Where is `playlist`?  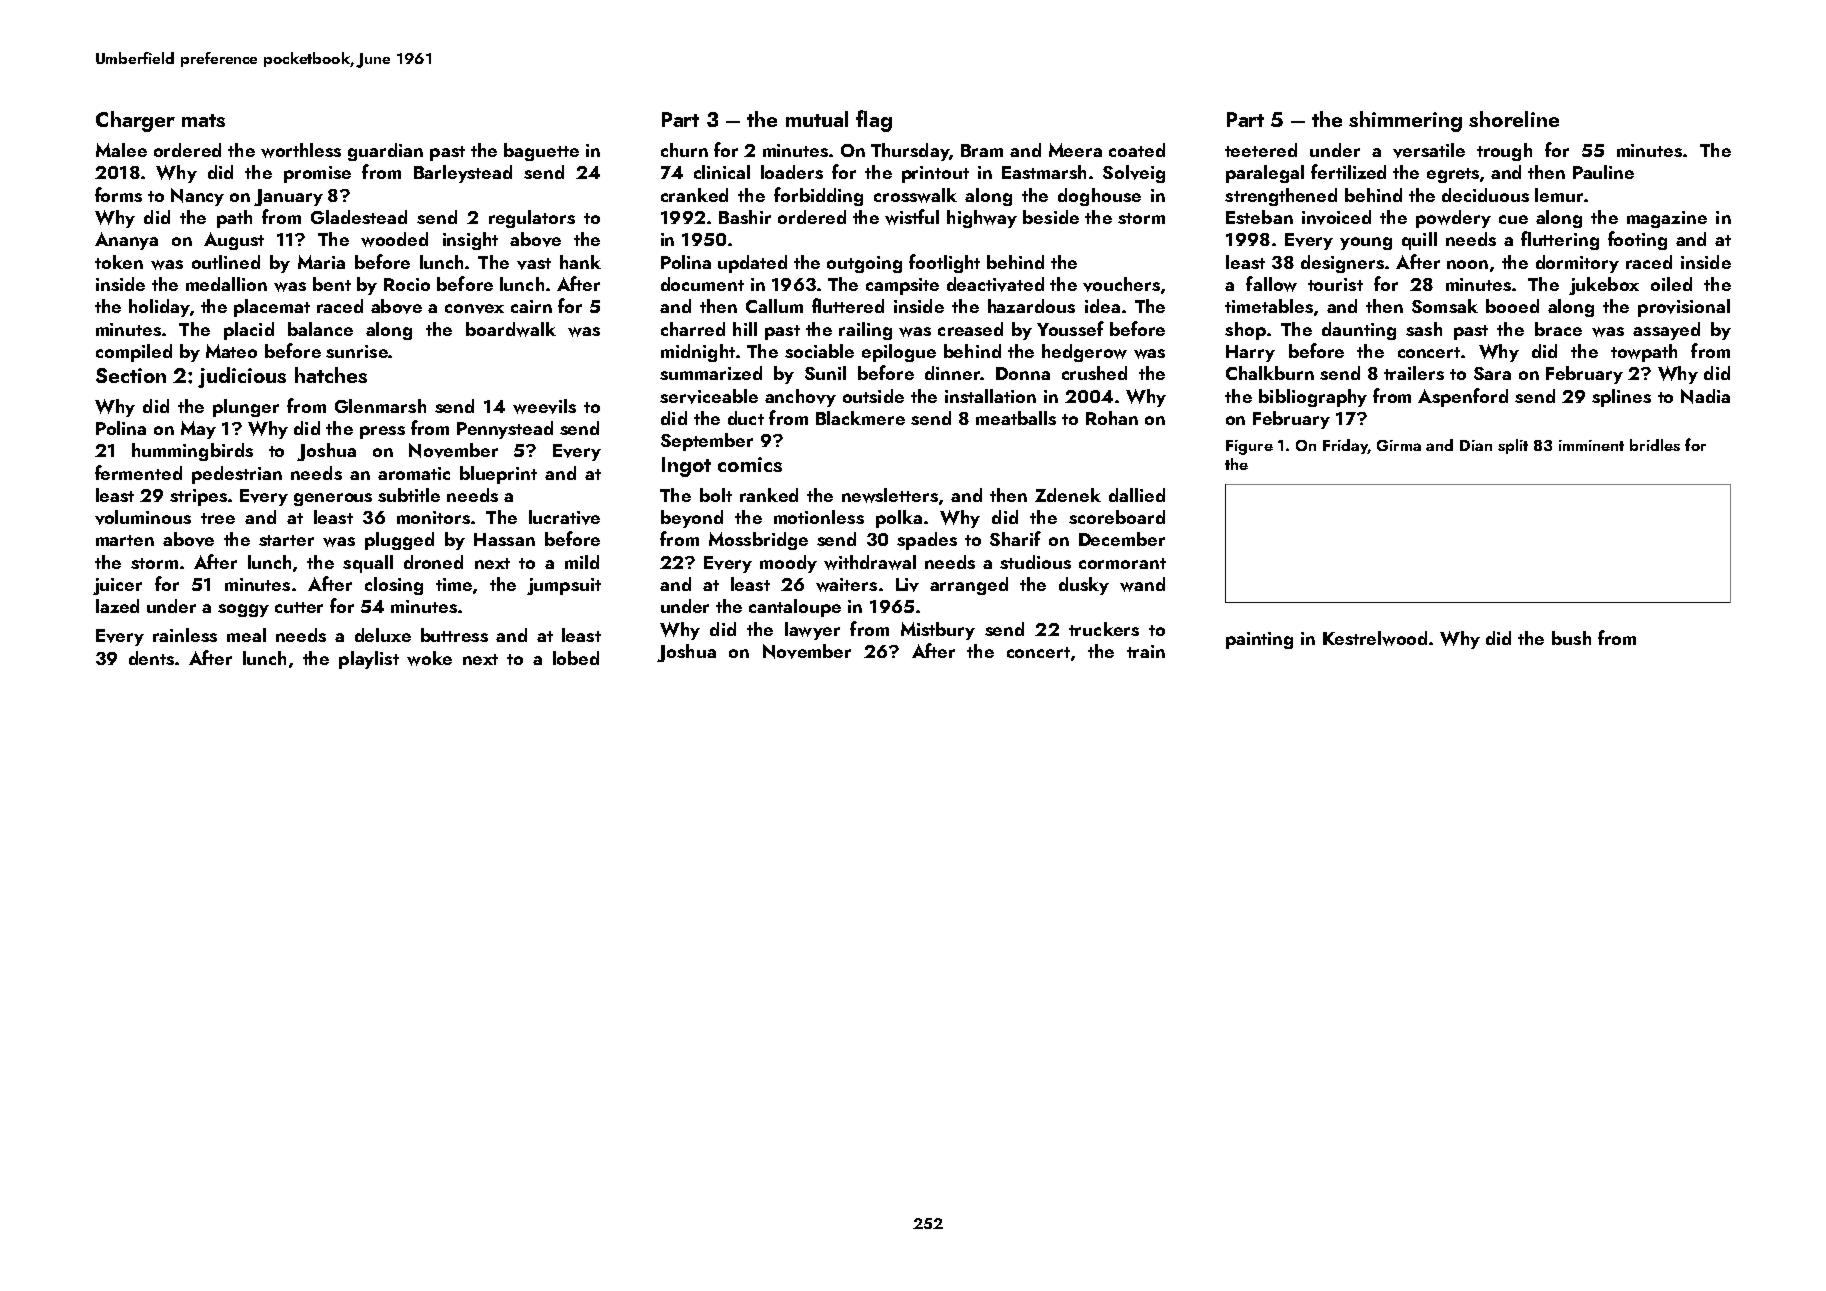
playlist is located at coordinates (369, 660).
